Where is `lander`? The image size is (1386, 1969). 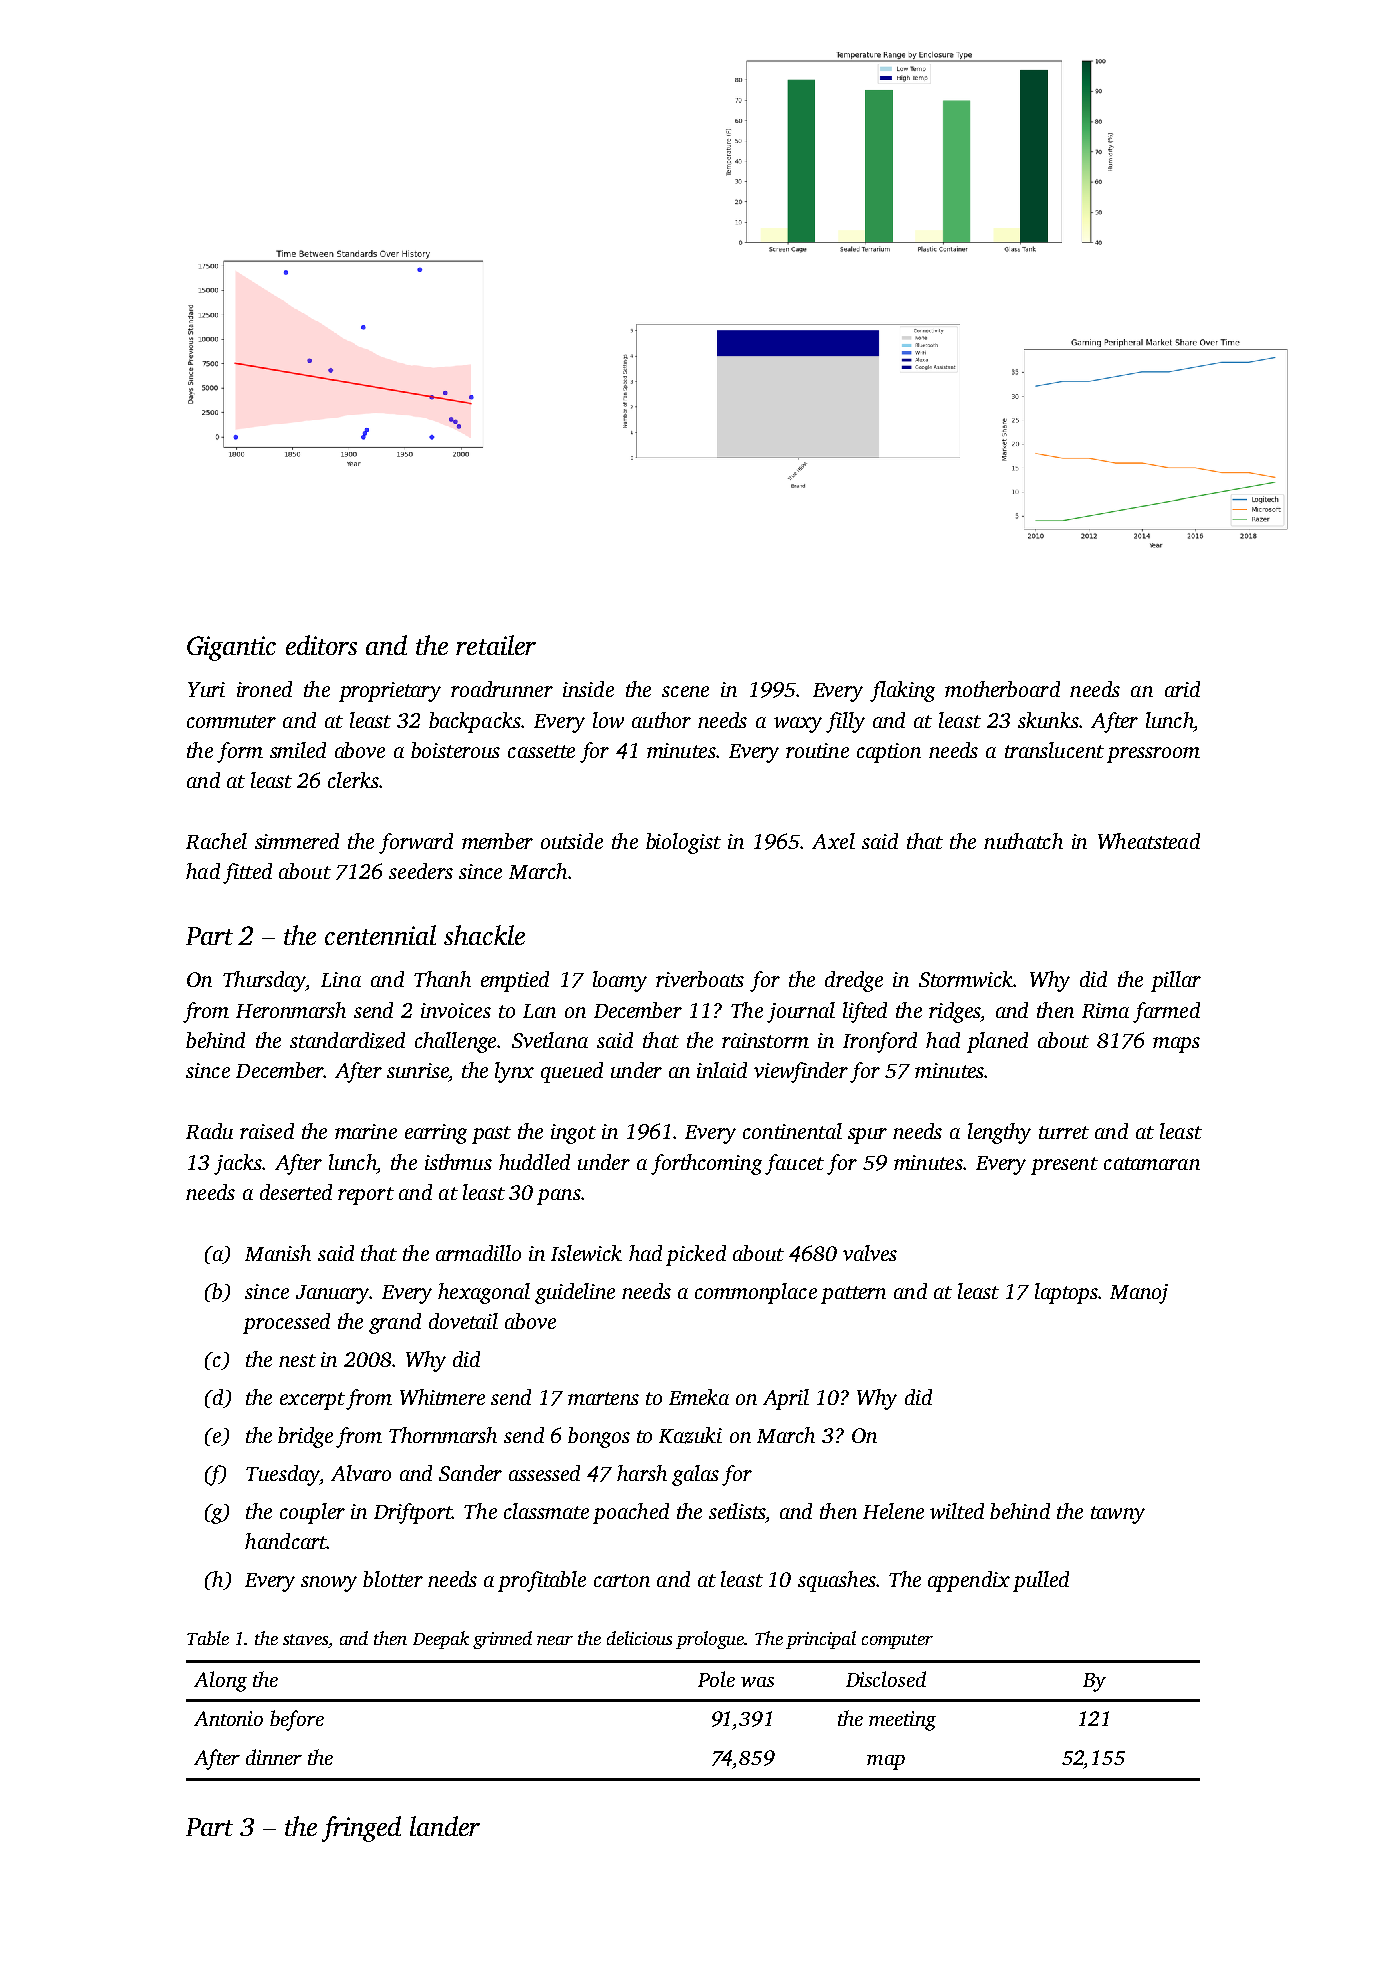 lander is located at coordinates (445, 1826).
